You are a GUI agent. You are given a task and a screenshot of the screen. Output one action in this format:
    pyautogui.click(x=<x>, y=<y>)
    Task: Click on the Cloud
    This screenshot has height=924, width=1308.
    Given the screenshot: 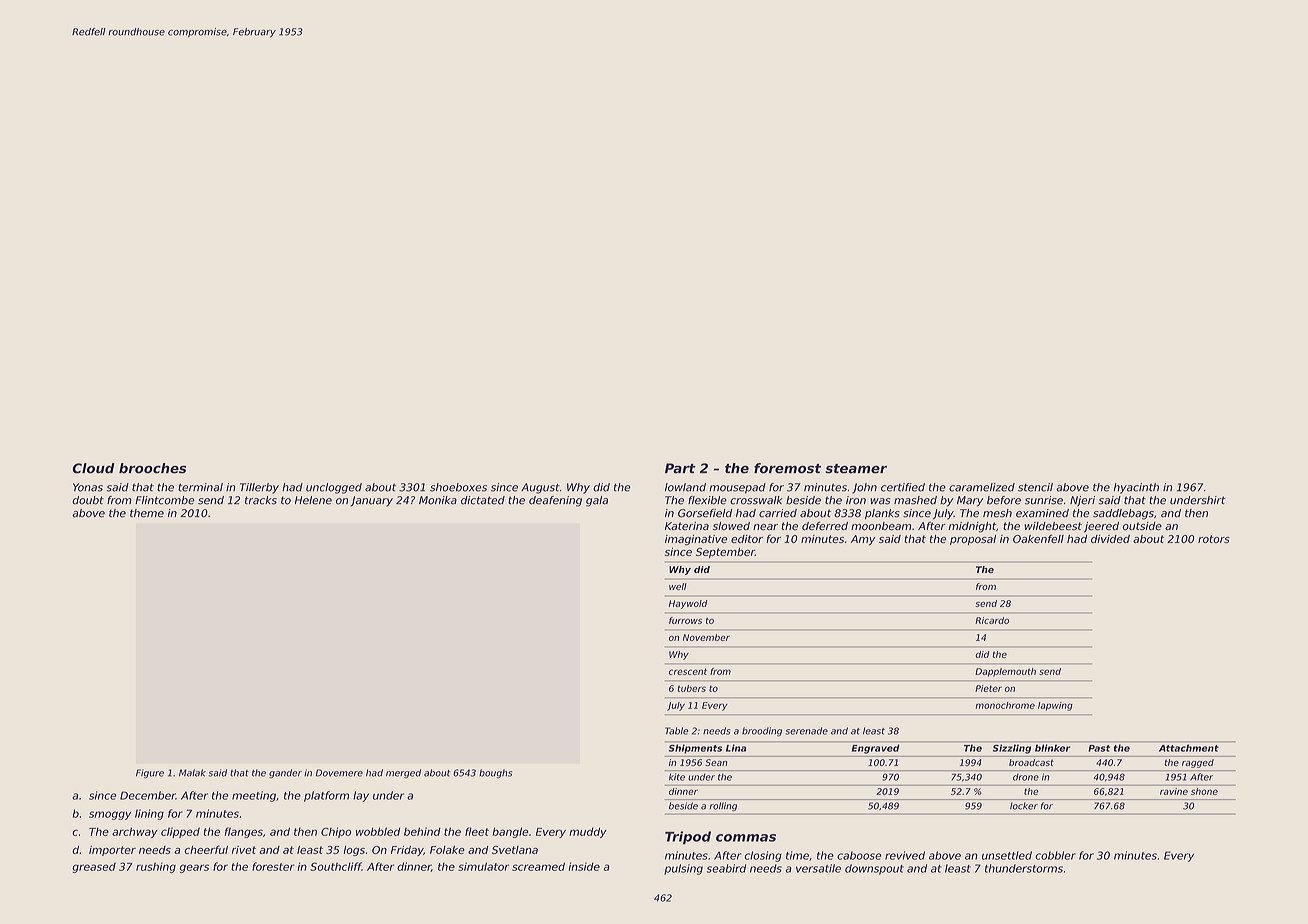 What is the action you would take?
    pyautogui.click(x=93, y=468)
